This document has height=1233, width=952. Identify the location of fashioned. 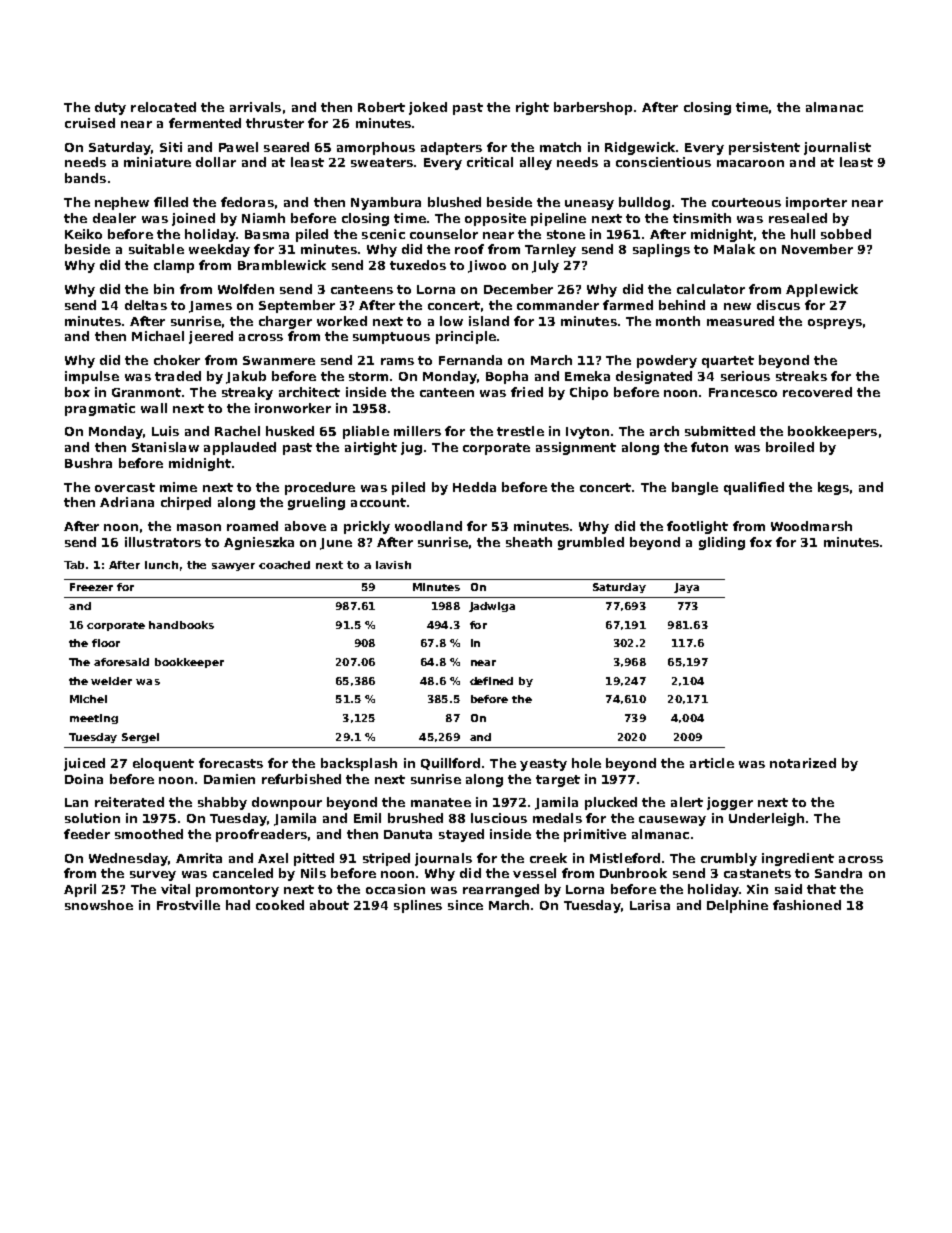
(807, 905).
